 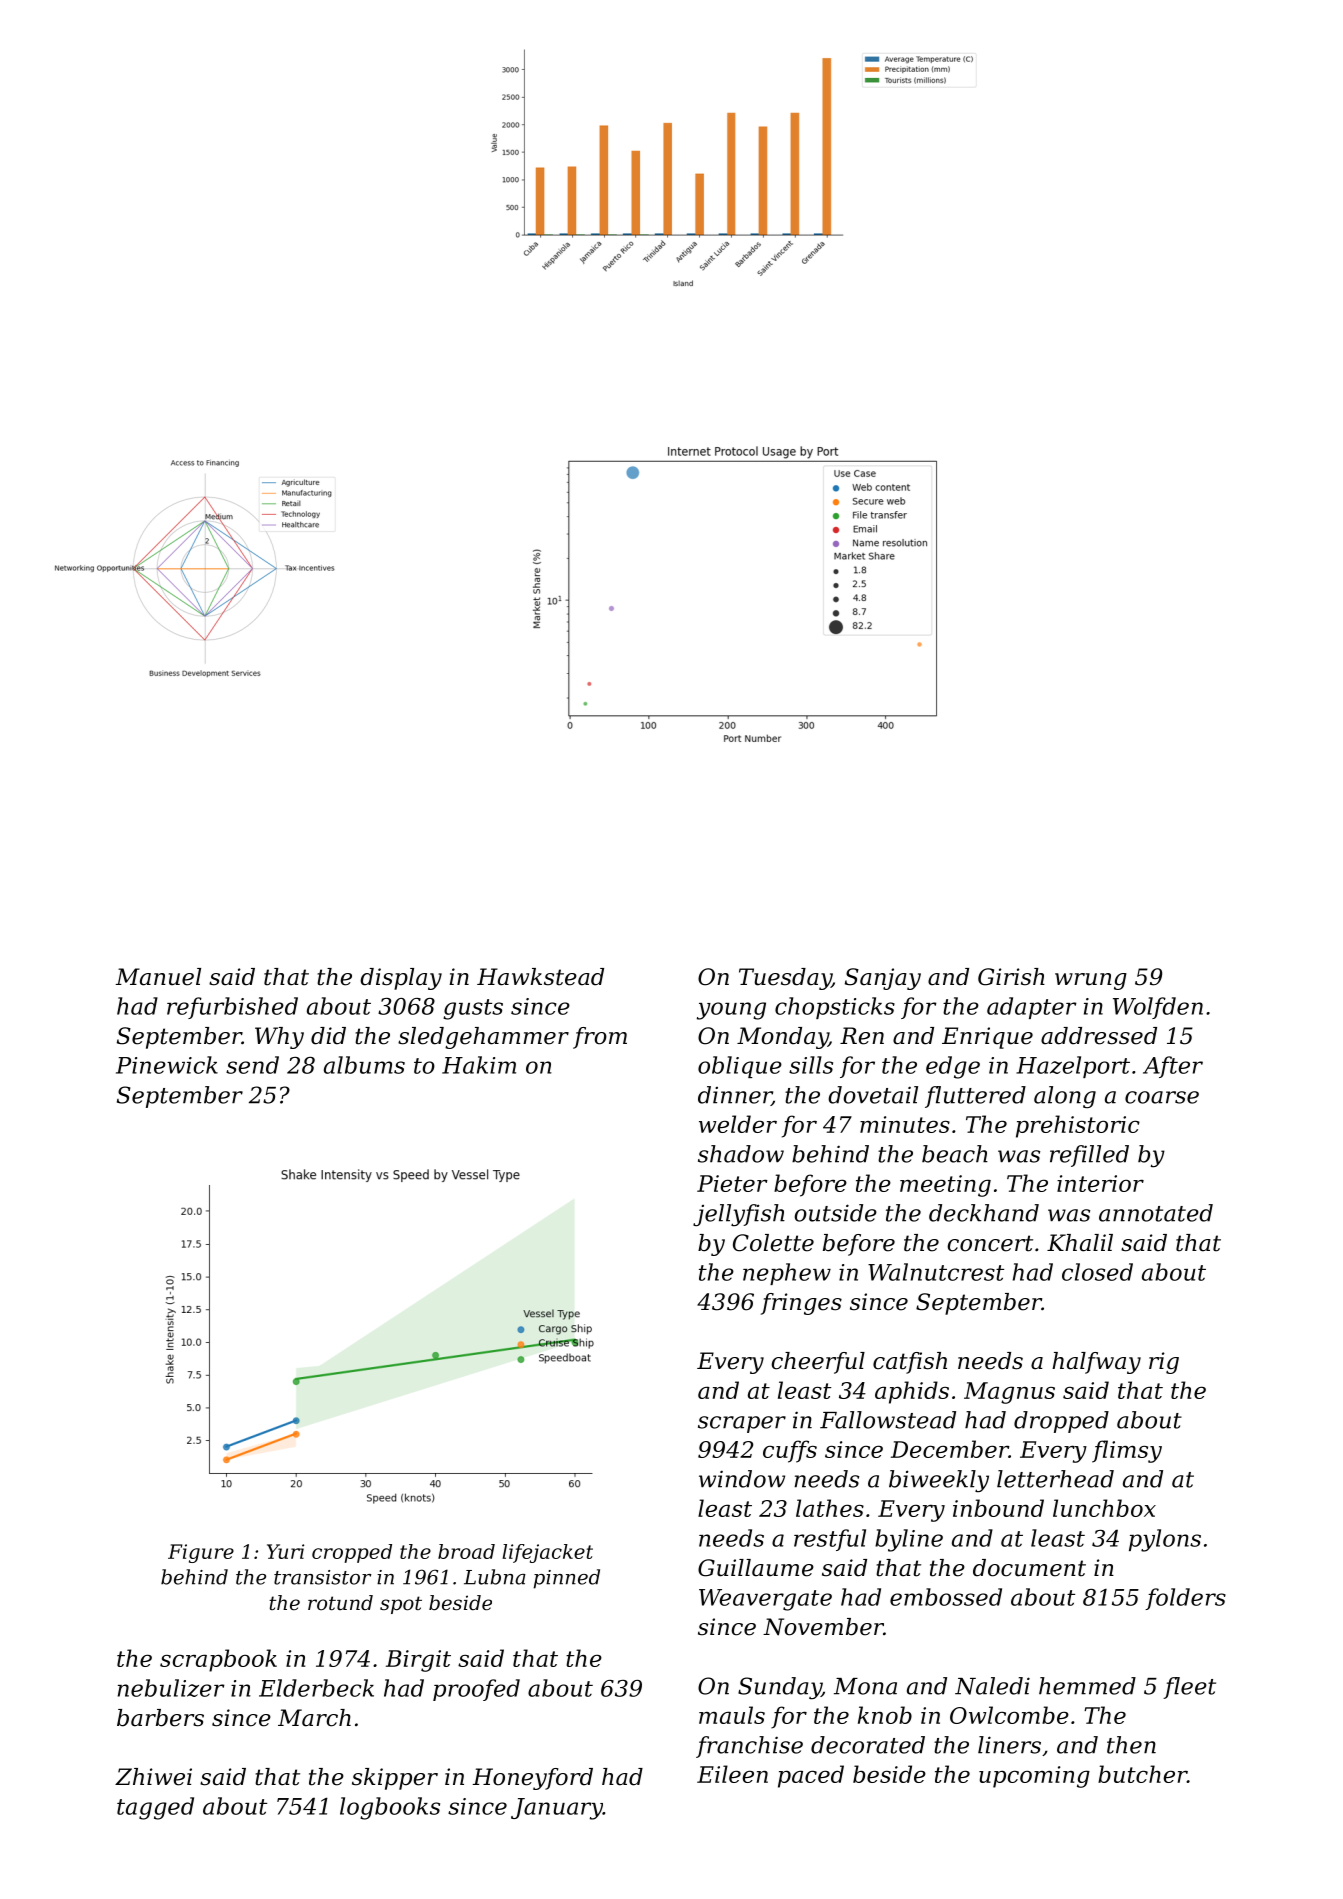 I want to click on biweekly, so click(x=939, y=1481).
